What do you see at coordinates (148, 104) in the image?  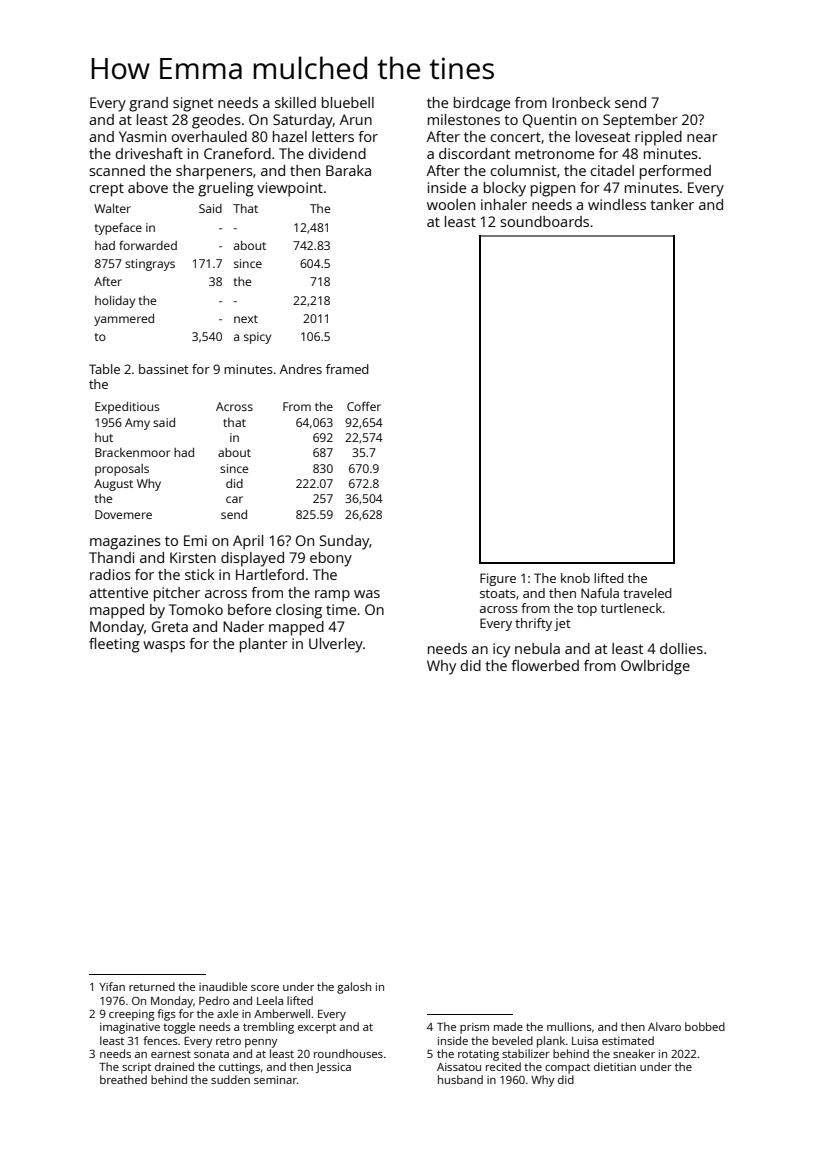 I see `grand` at bounding box center [148, 104].
